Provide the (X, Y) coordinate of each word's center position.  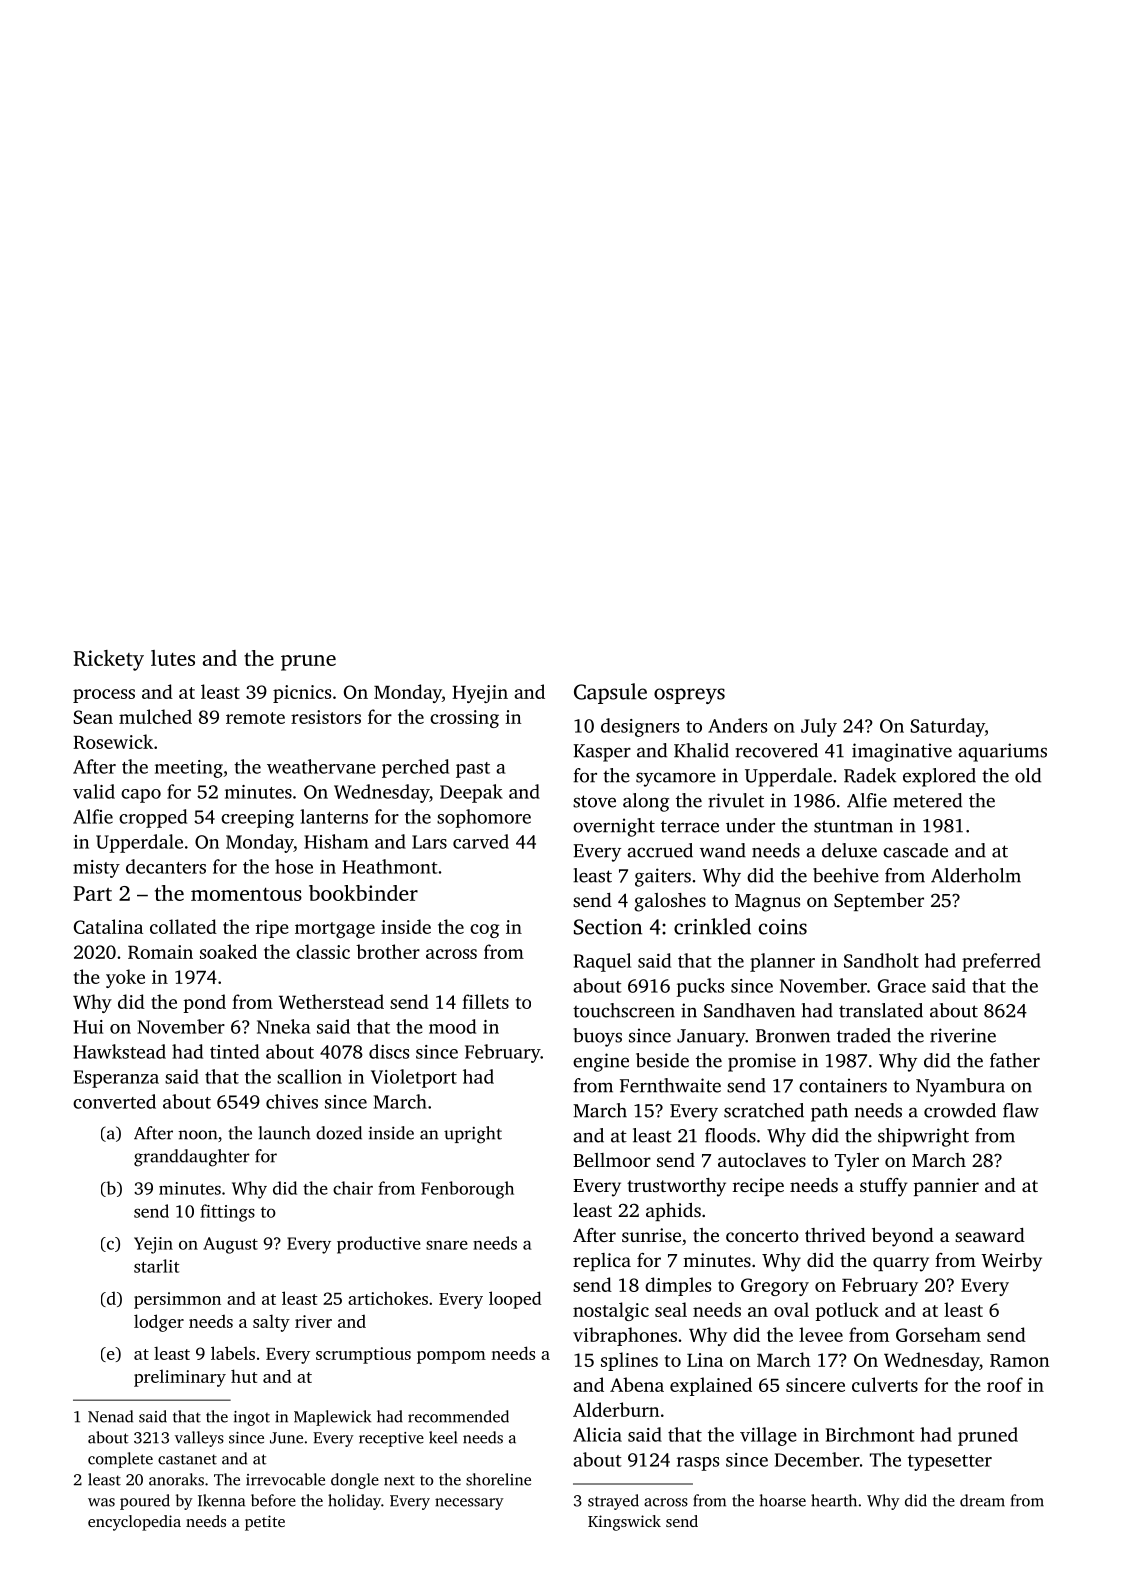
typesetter (950, 1463)
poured (145, 1502)
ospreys (689, 696)
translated (881, 1010)
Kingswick (624, 1523)
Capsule (610, 693)
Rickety (109, 660)
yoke (125, 978)
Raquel (602, 962)
